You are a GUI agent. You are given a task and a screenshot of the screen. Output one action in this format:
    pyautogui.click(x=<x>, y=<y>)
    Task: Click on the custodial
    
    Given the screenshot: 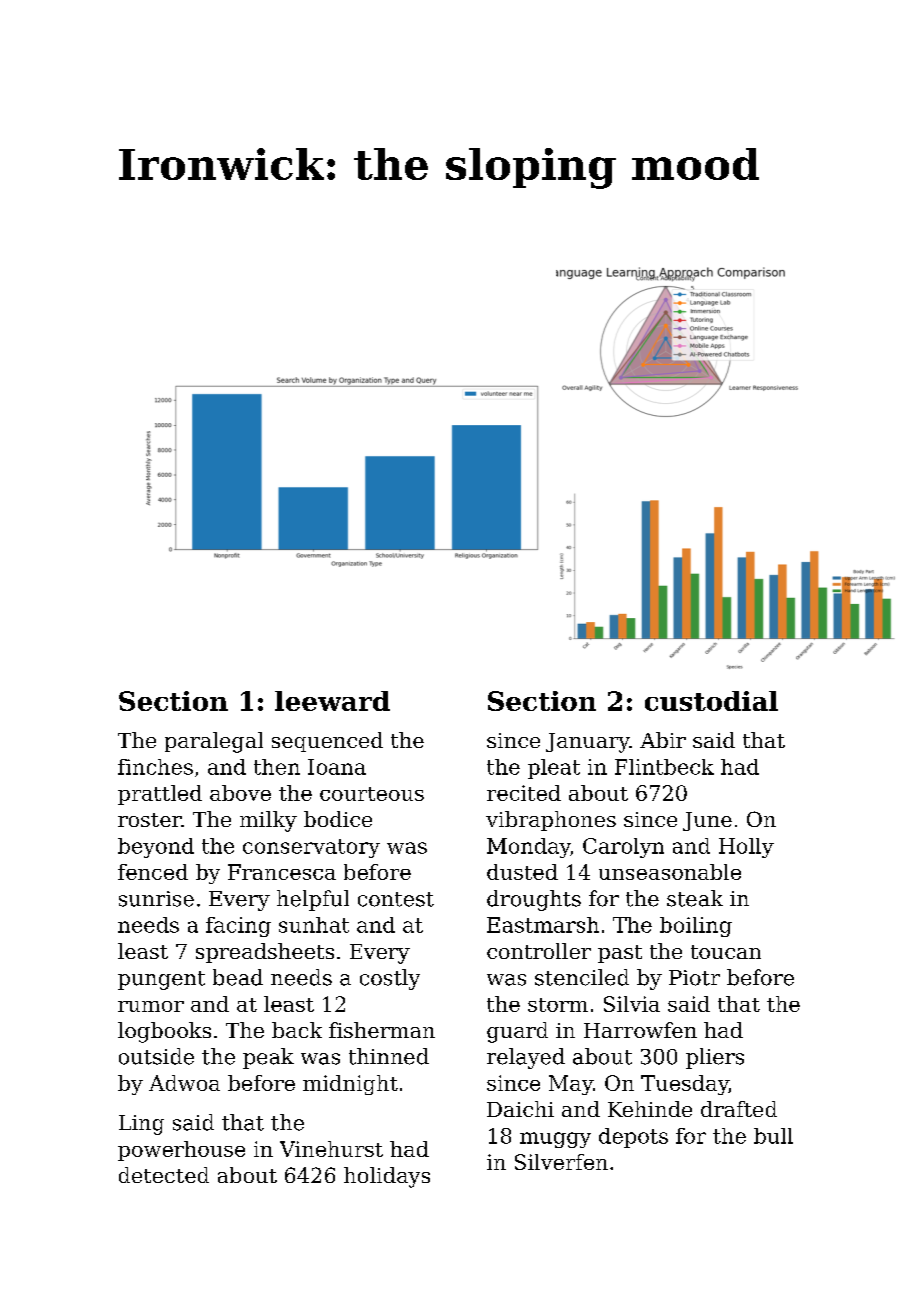 What is the action you would take?
    pyautogui.click(x=711, y=701)
